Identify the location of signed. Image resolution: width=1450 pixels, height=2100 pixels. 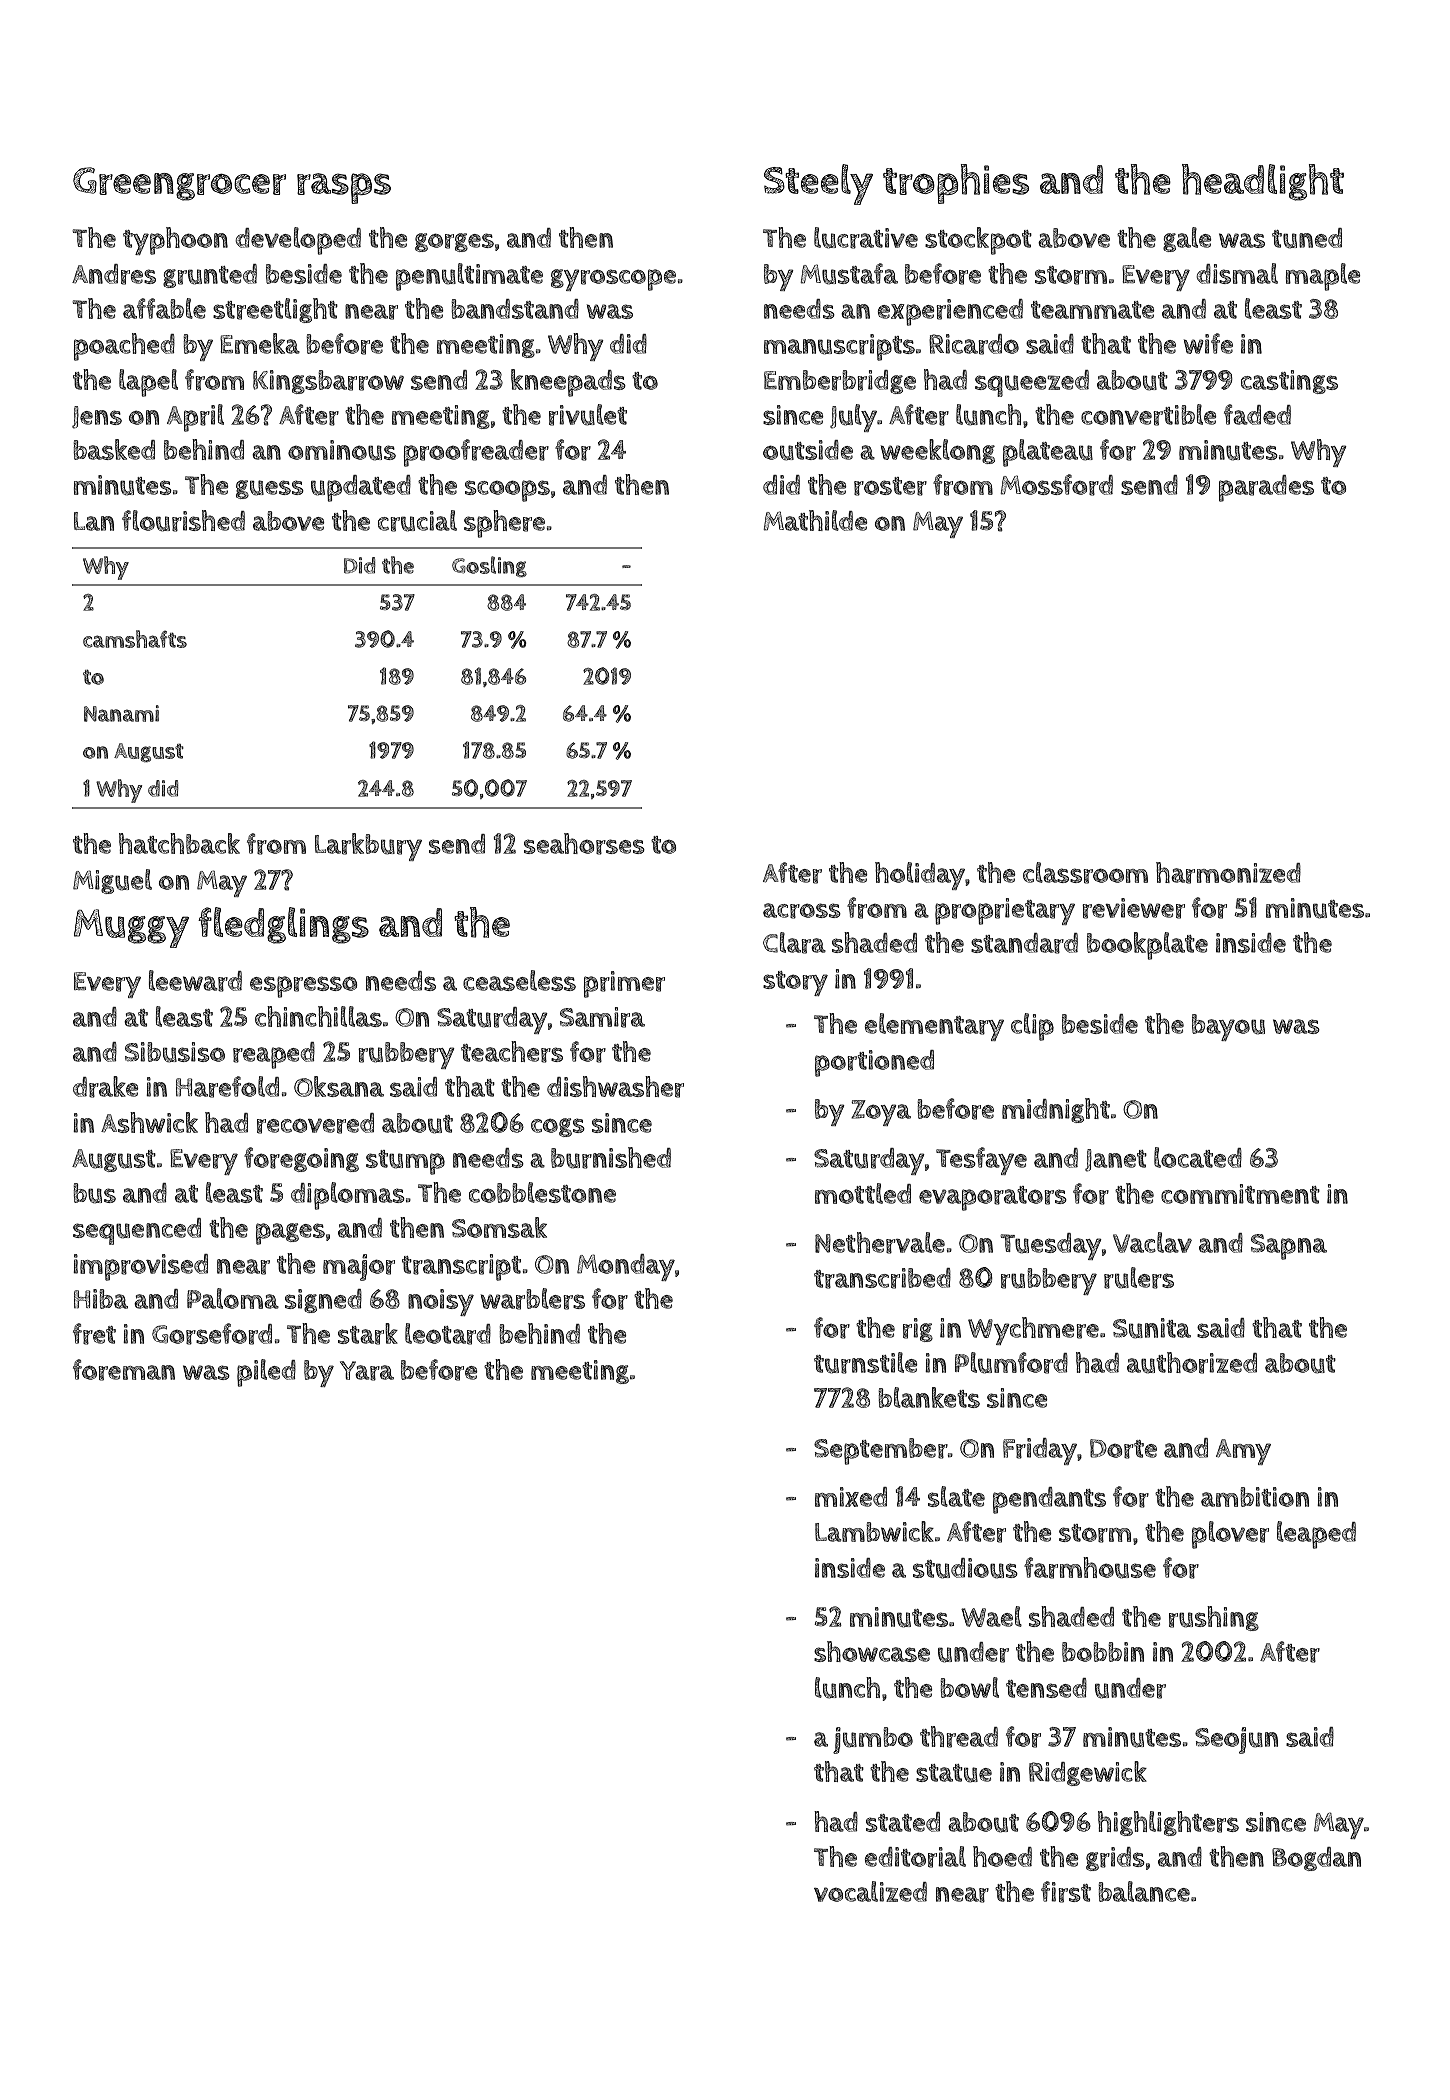
(323, 1301).
